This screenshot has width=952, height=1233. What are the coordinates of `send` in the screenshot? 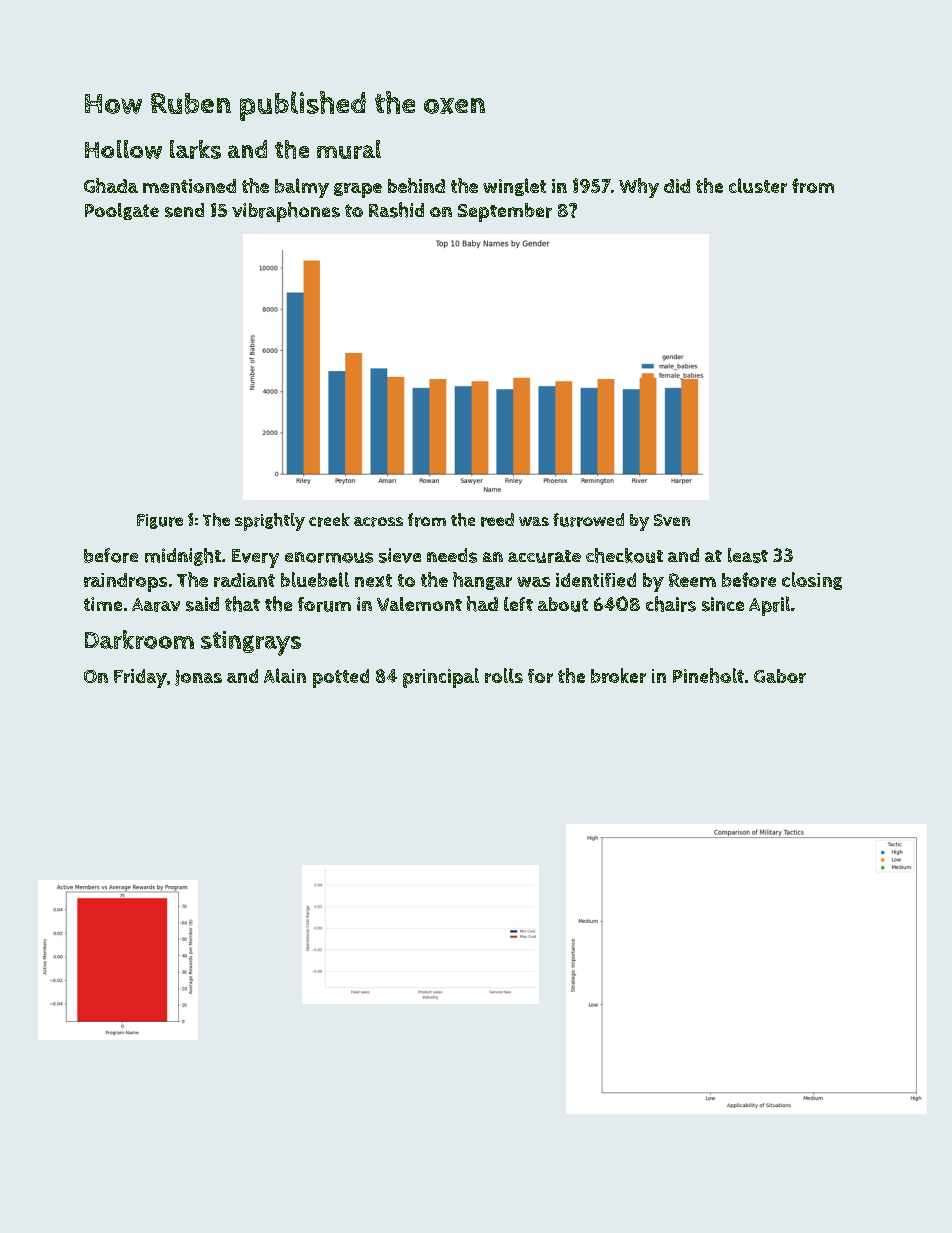 It's located at (184, 210).
